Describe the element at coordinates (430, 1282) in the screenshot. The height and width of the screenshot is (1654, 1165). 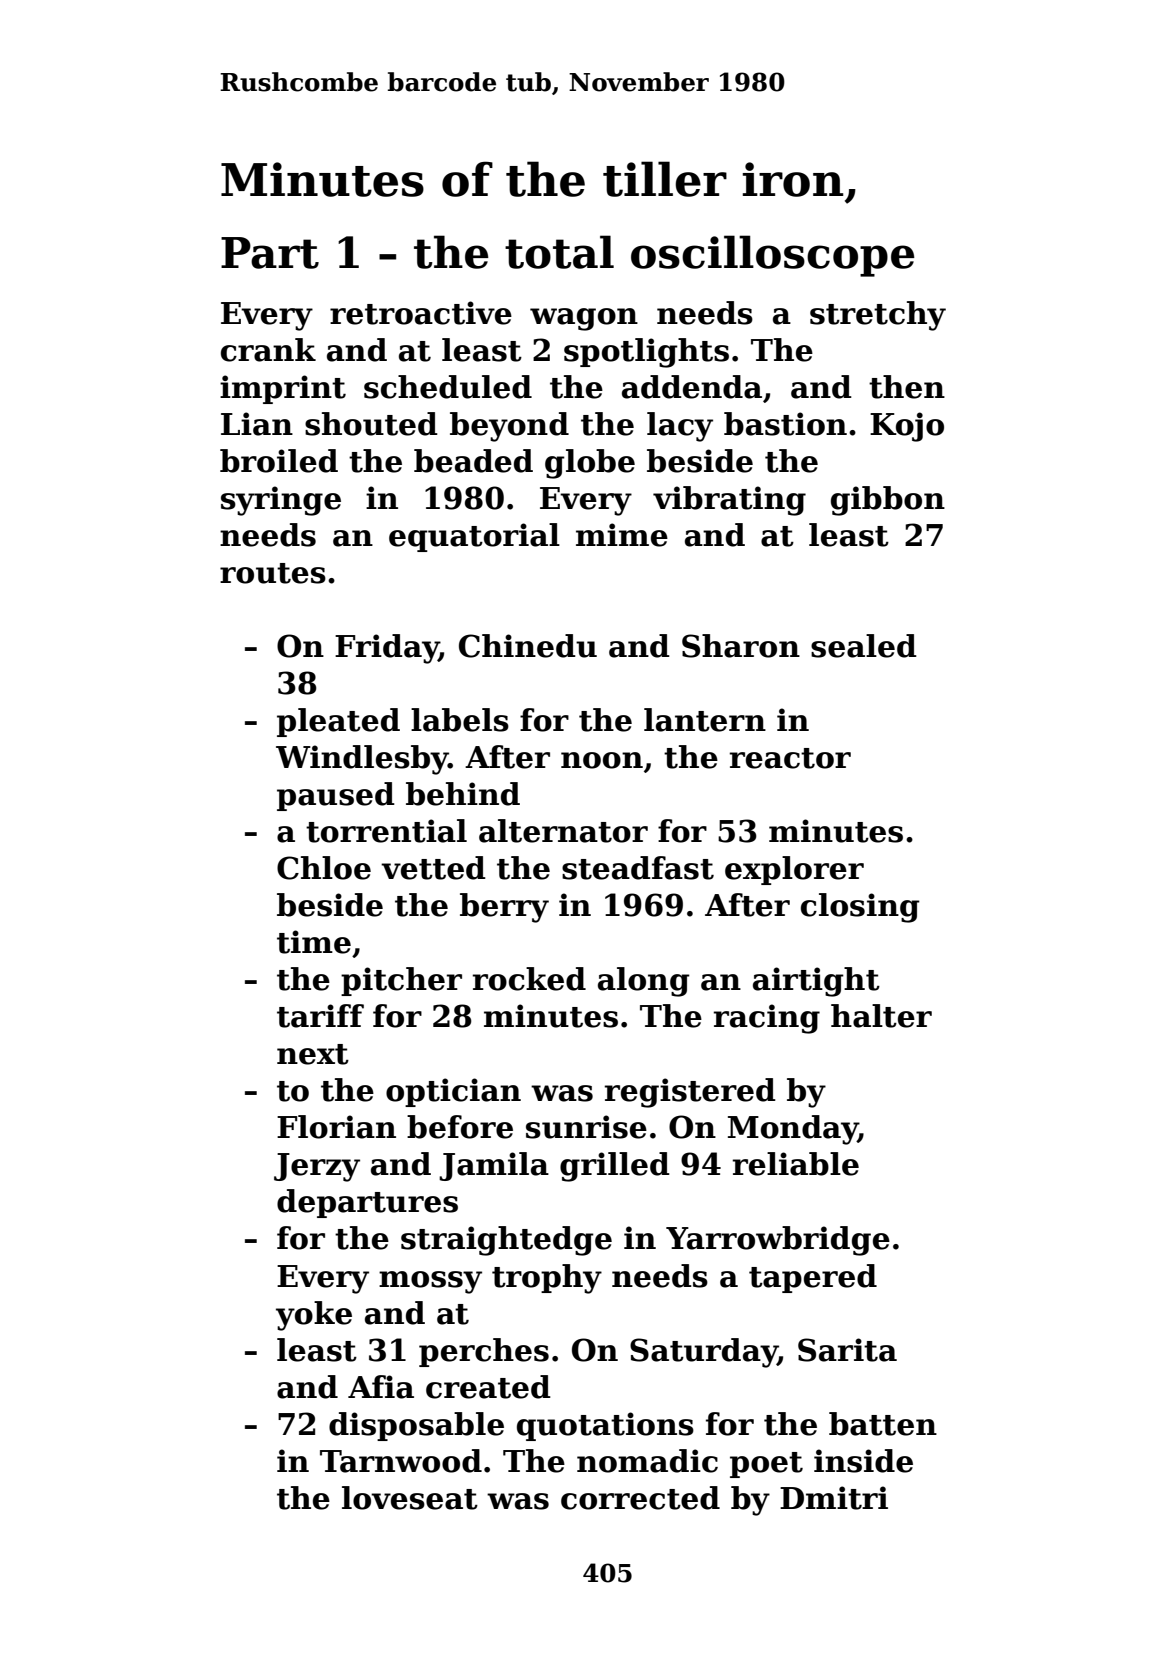
I see `mossy` at that location.
